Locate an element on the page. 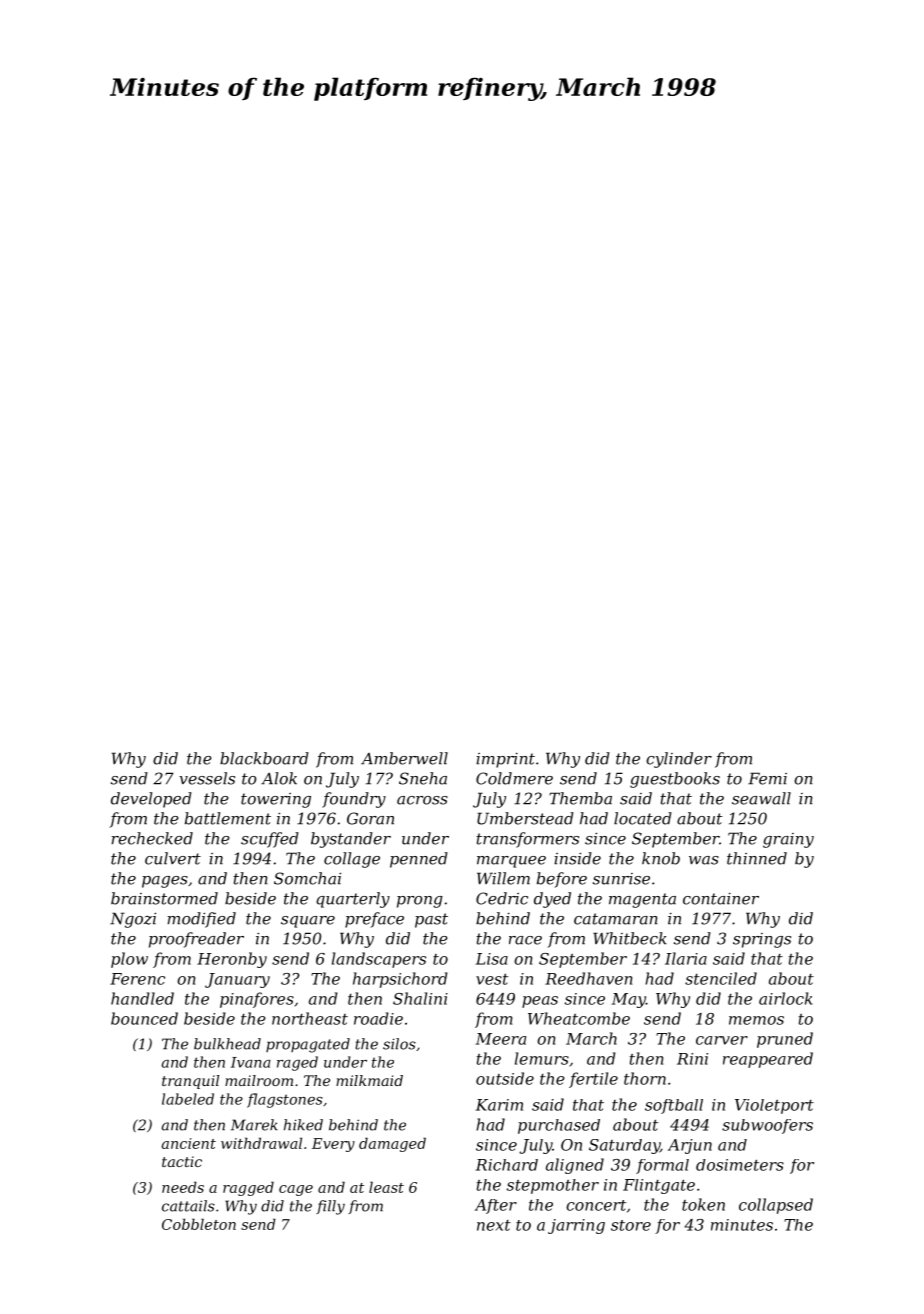  bystander is located at coordinates (351, 840).
